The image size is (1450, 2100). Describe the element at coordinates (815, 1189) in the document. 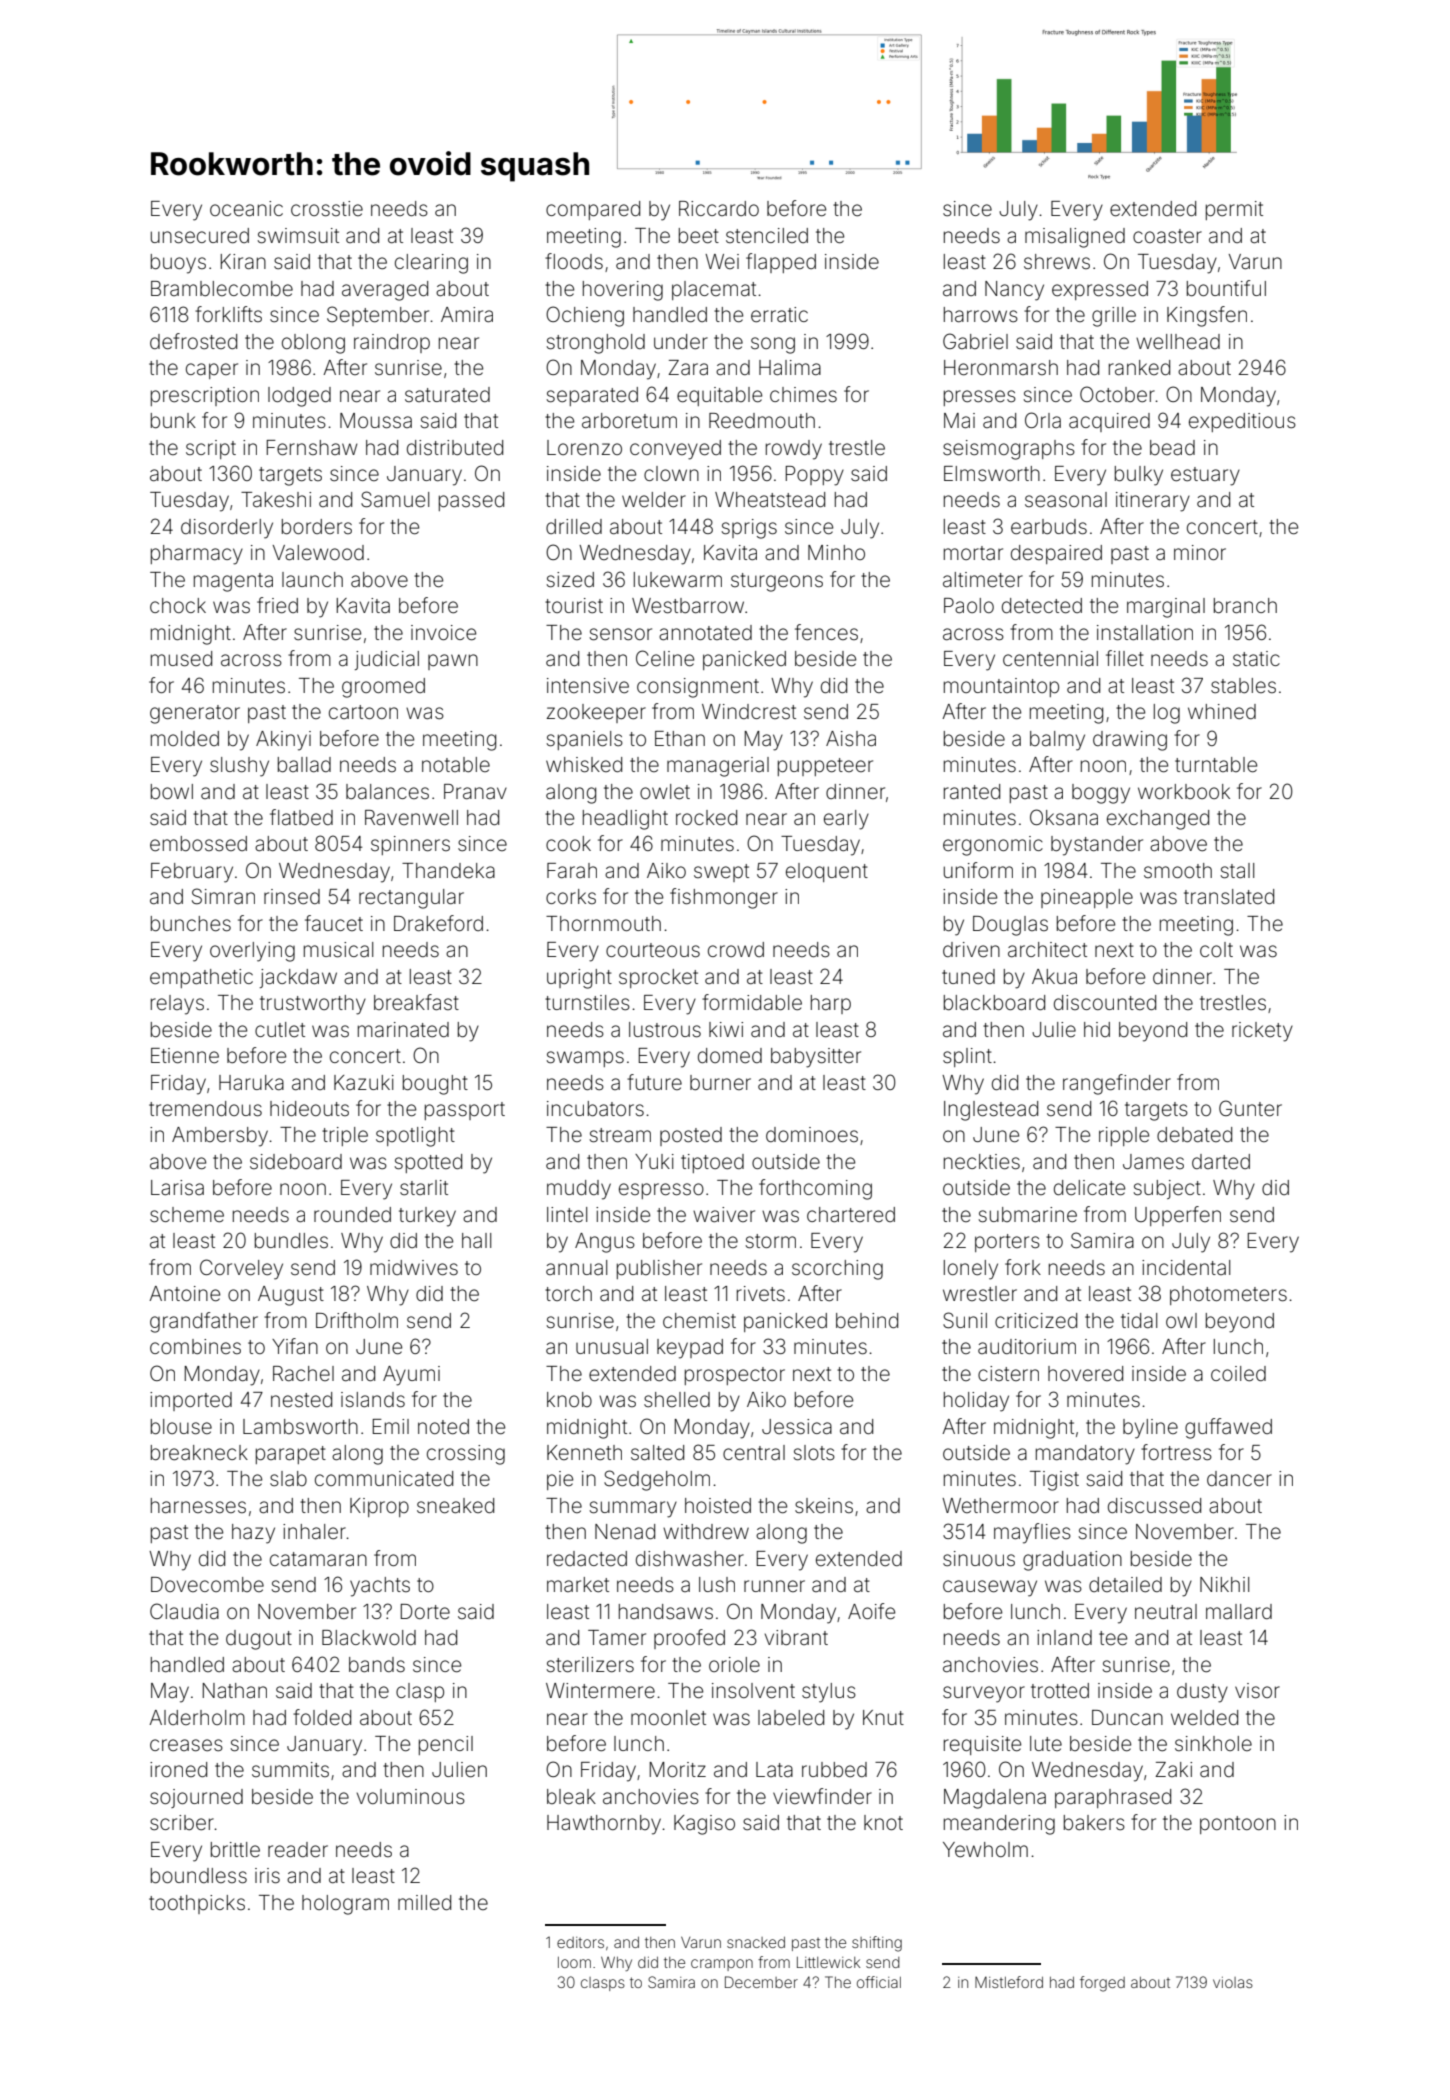

I see `forthcoming` at that location.
